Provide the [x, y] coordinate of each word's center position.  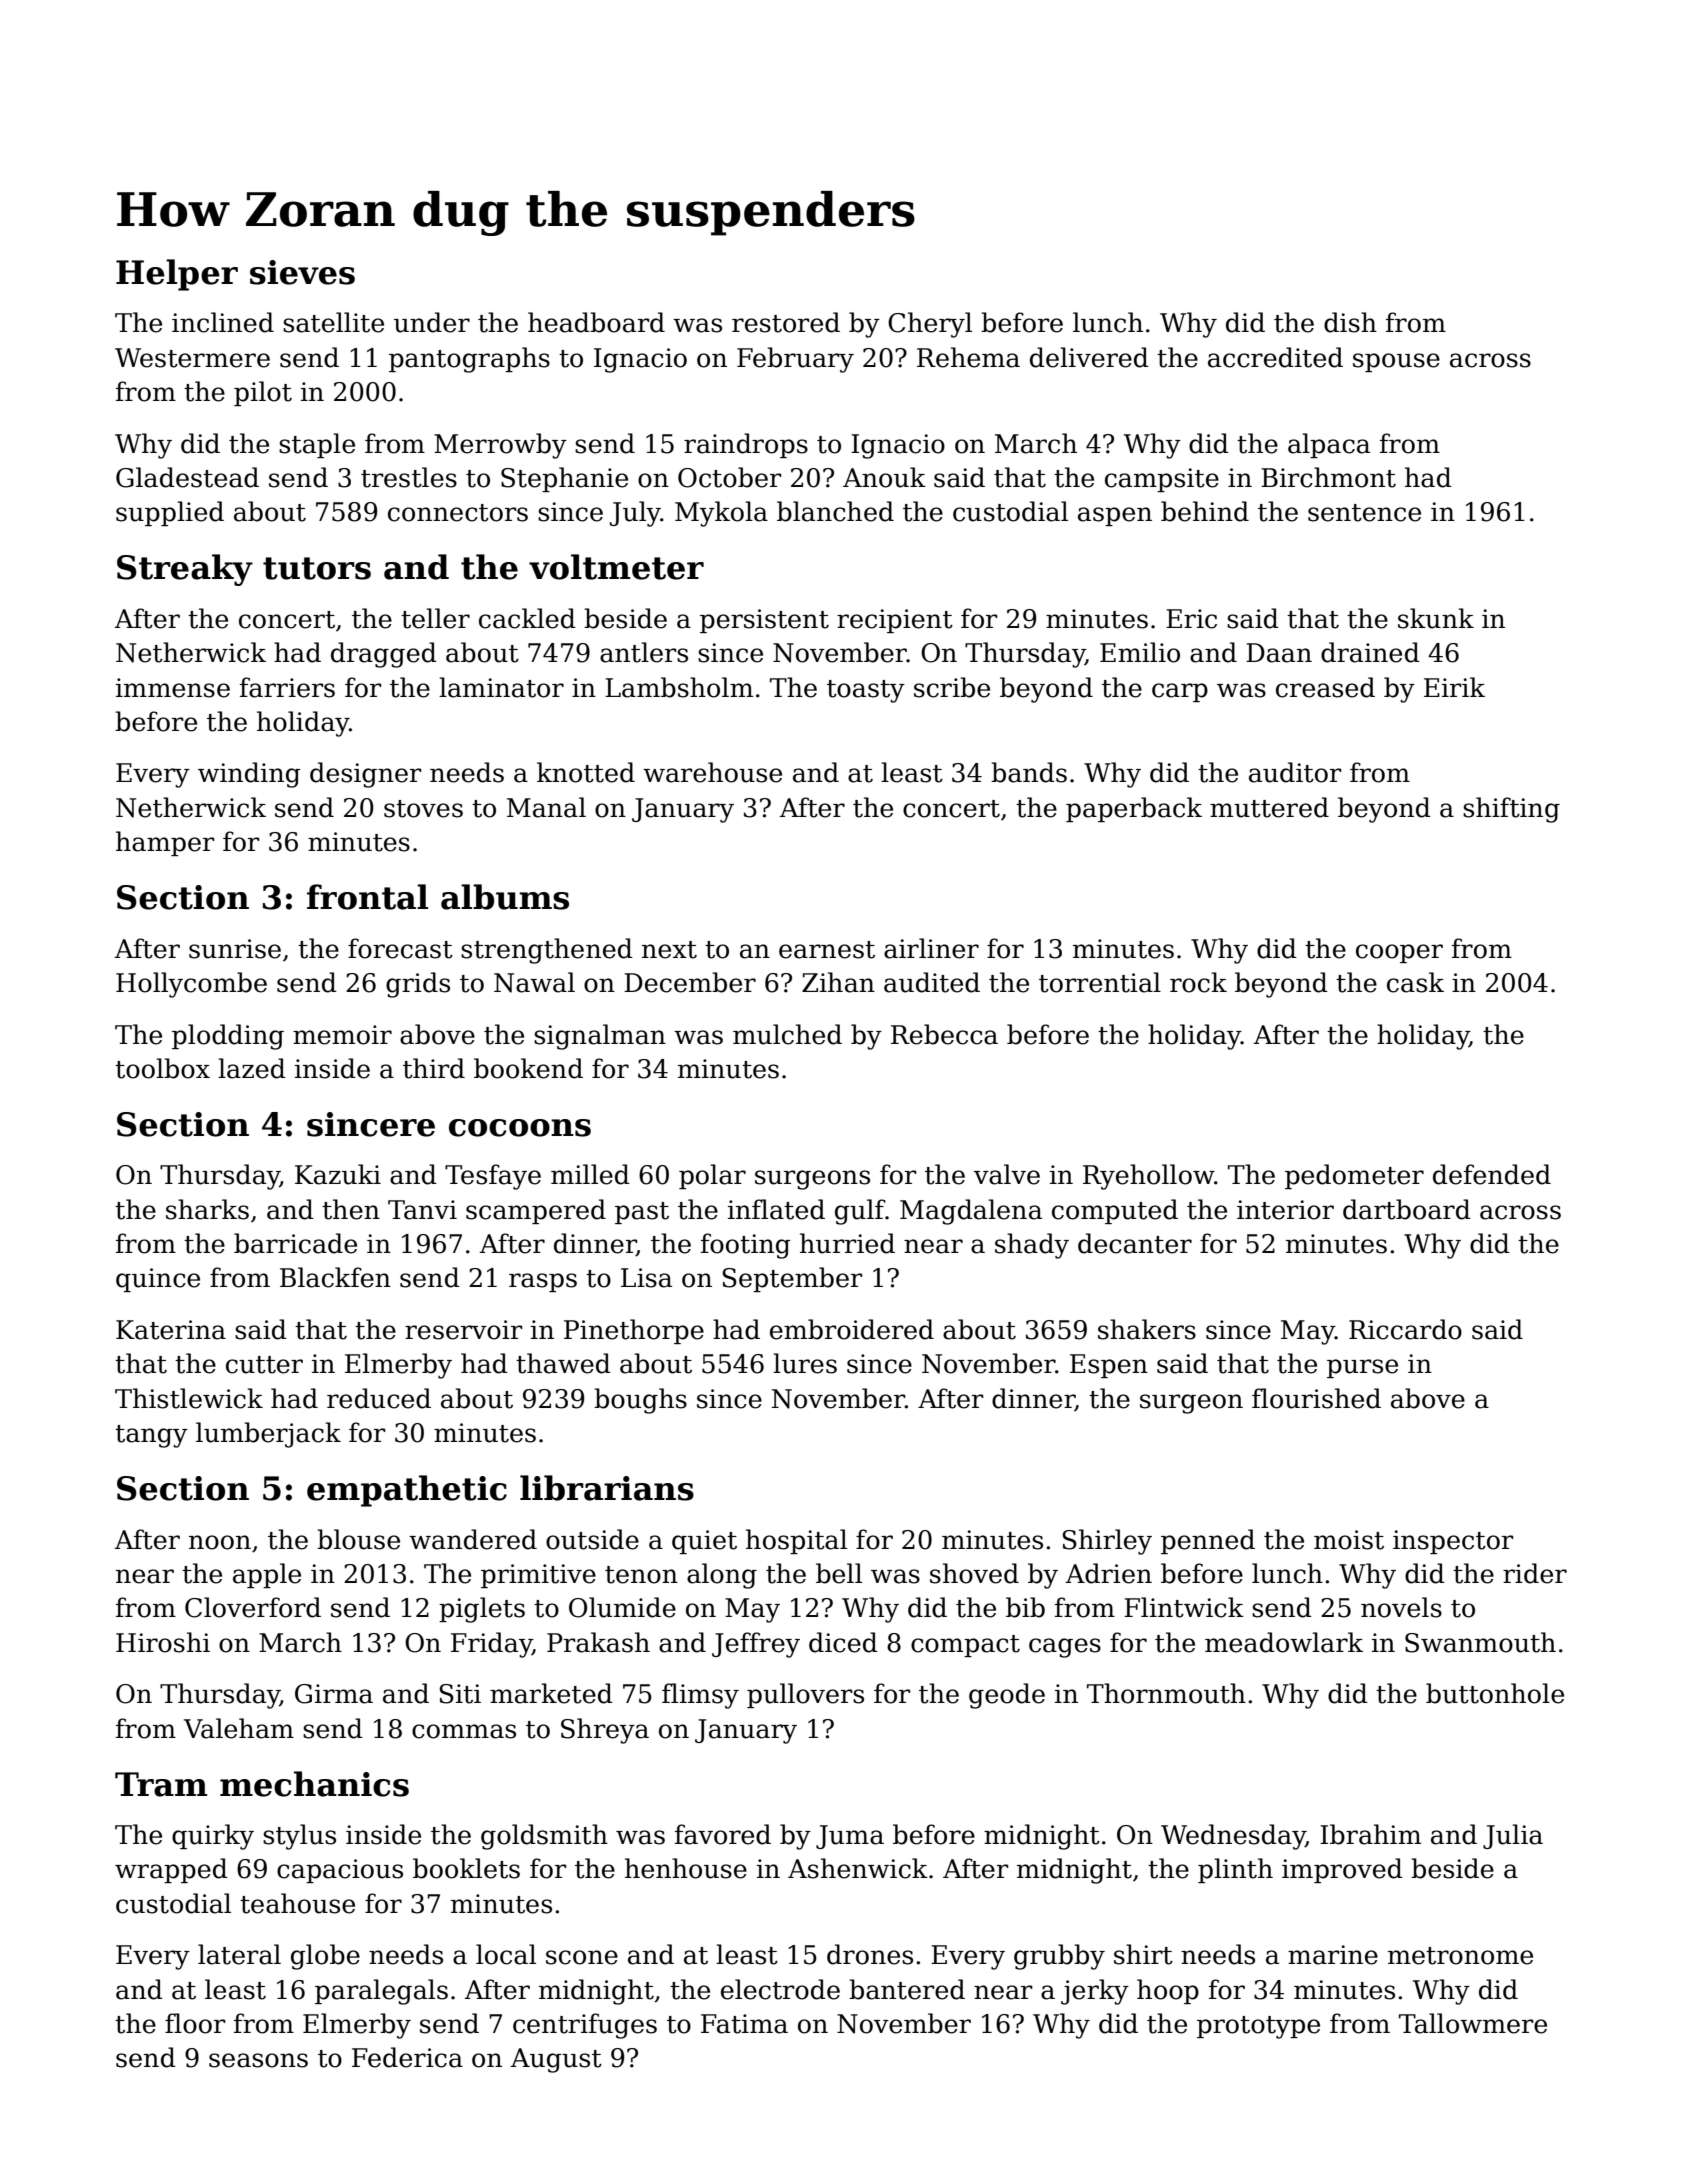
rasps [543, 1282]
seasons [258, 2060]
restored [786, 322]
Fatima [744, 2024]
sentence [1364, 513]
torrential [1100, 982]
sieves [302, 272]
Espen [1109, 1366]
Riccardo [1405, 1329]
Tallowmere [1473, 2023]
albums [505, 897]
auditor [1295, 772]
